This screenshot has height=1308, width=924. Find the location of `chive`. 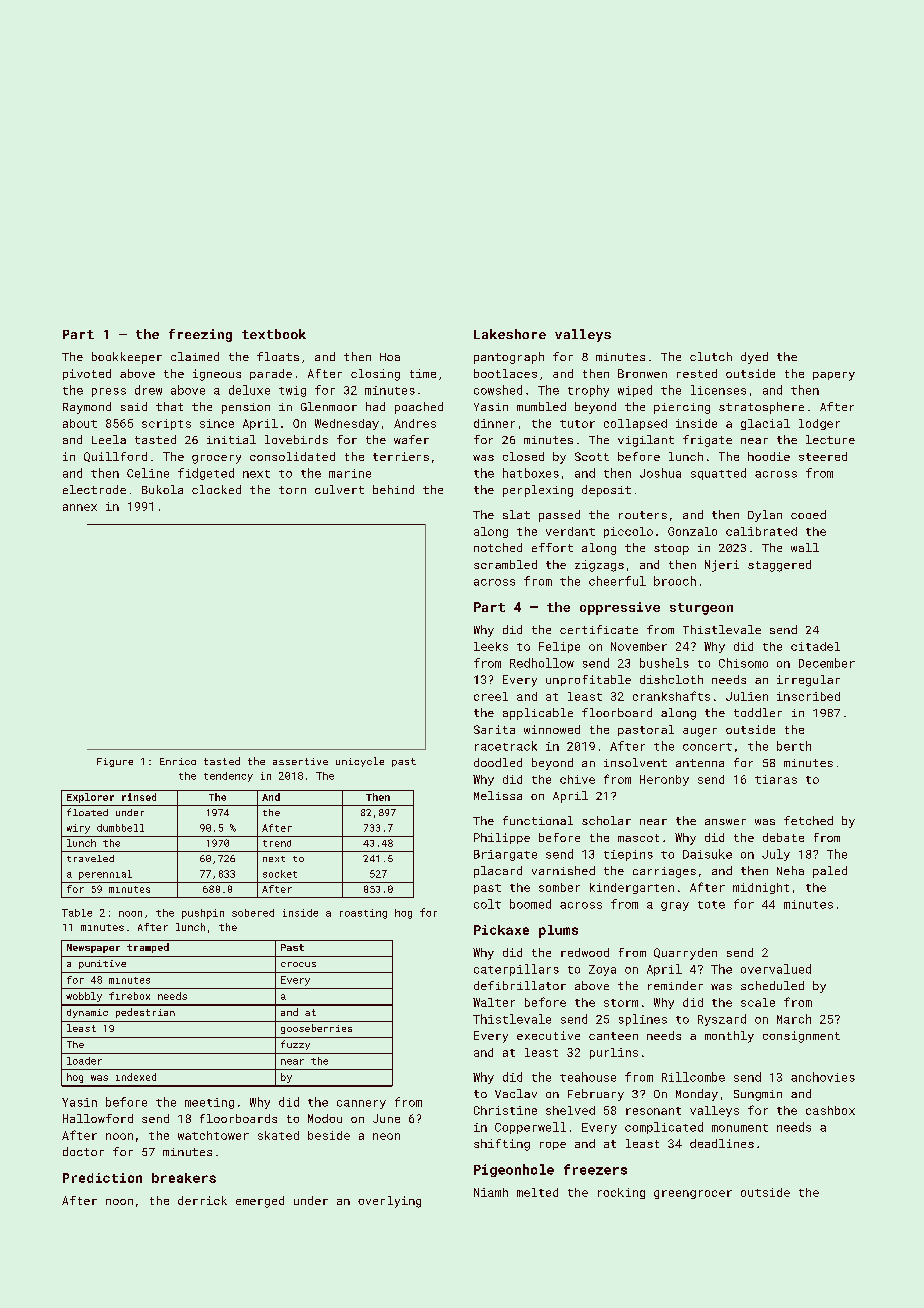

chive is located at coordinates (577, 779).
